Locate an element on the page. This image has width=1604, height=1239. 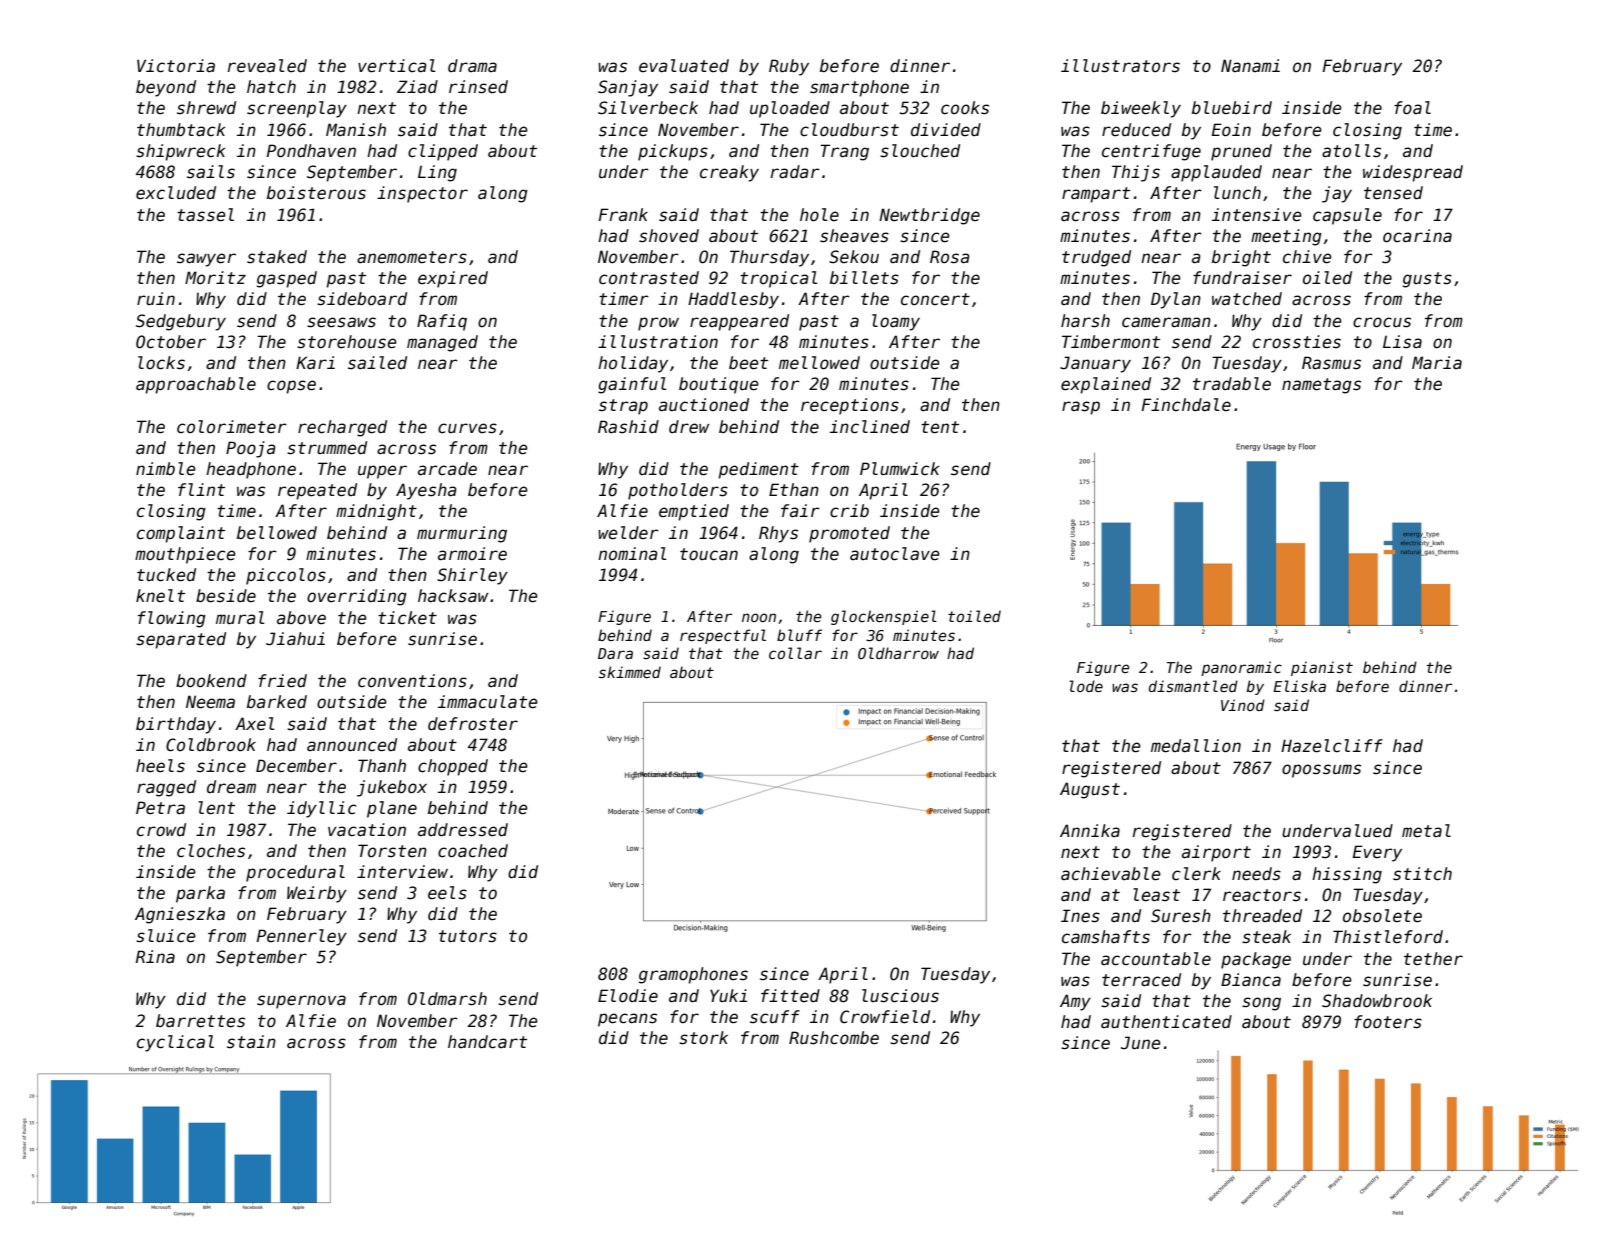
Hazelcliff is located at coordinates (1332, 746).
